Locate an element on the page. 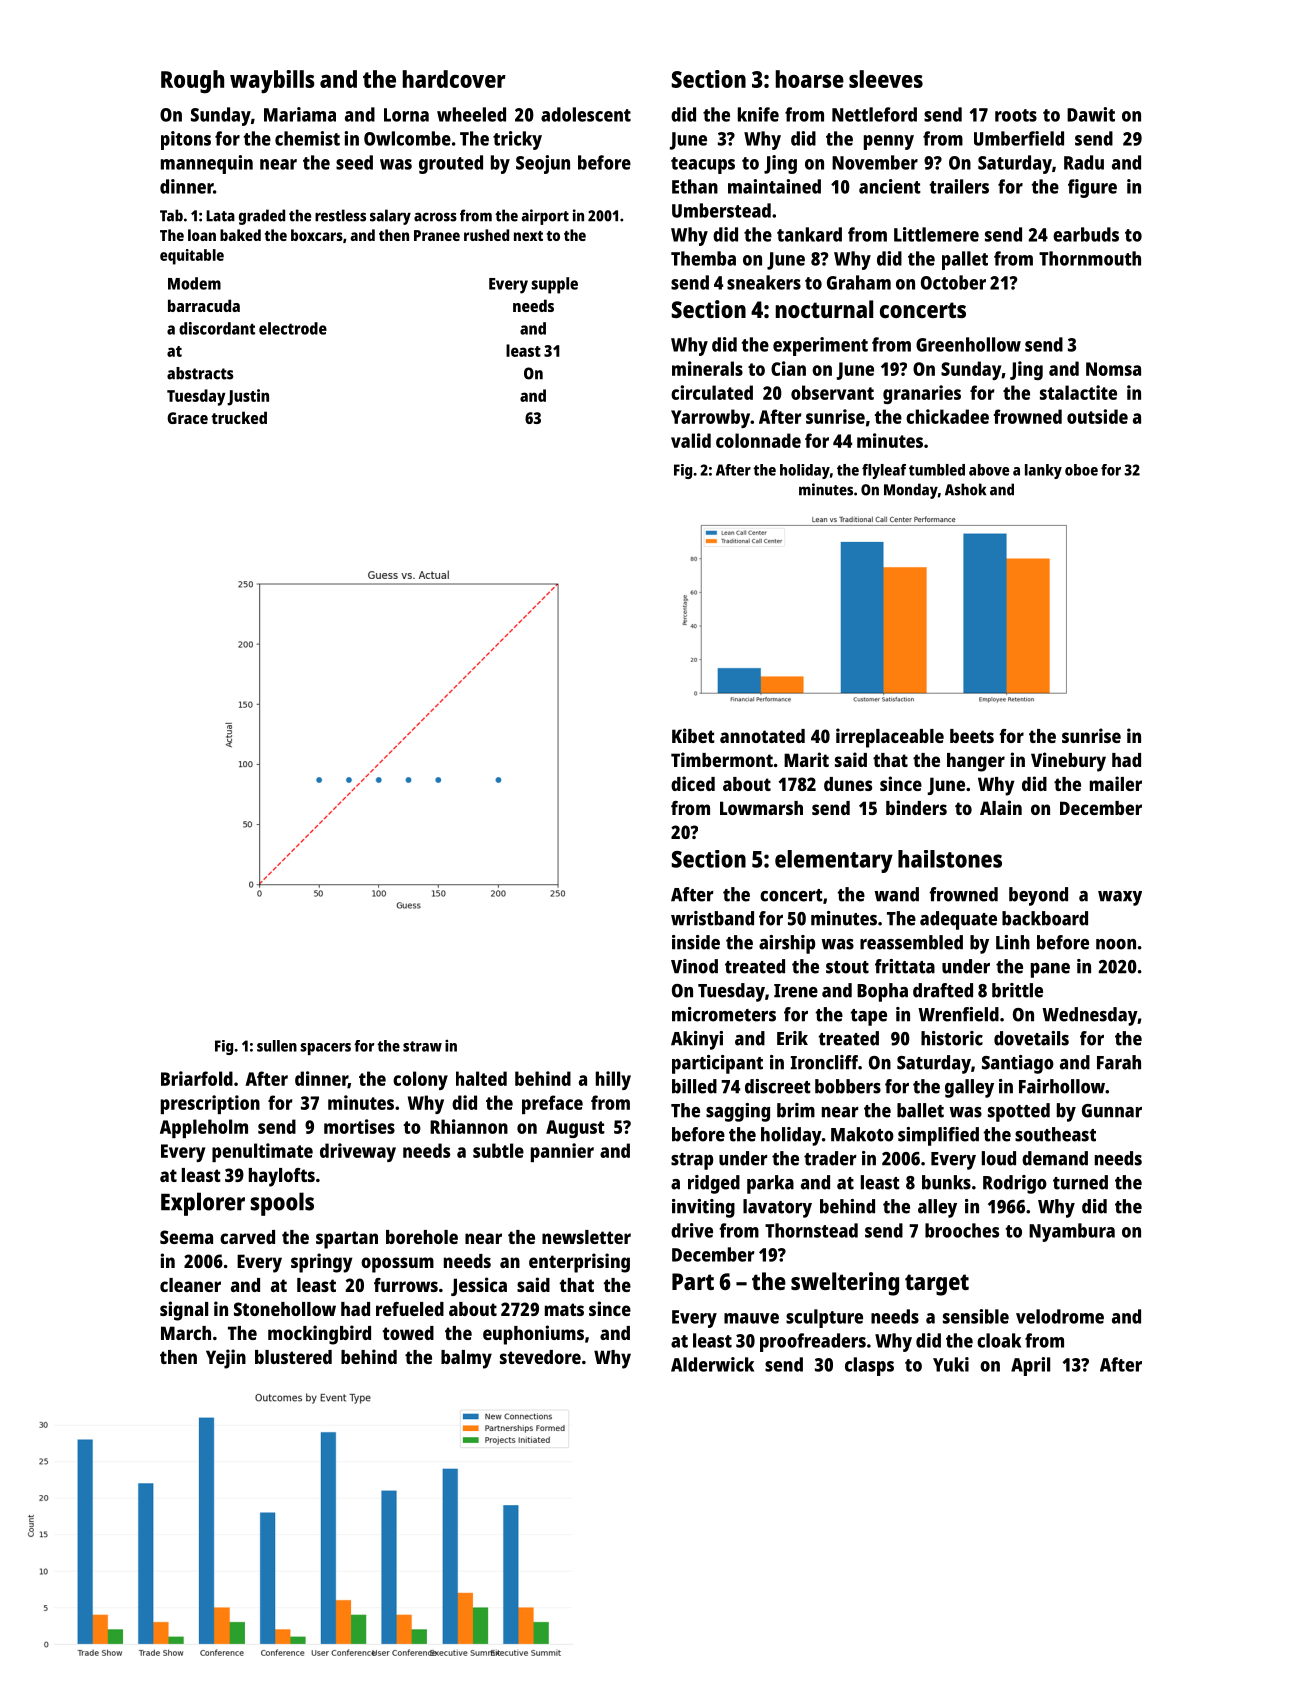 The width and height of the image is (1302, 1685). hoarse is located at coordinates (810, 79).
